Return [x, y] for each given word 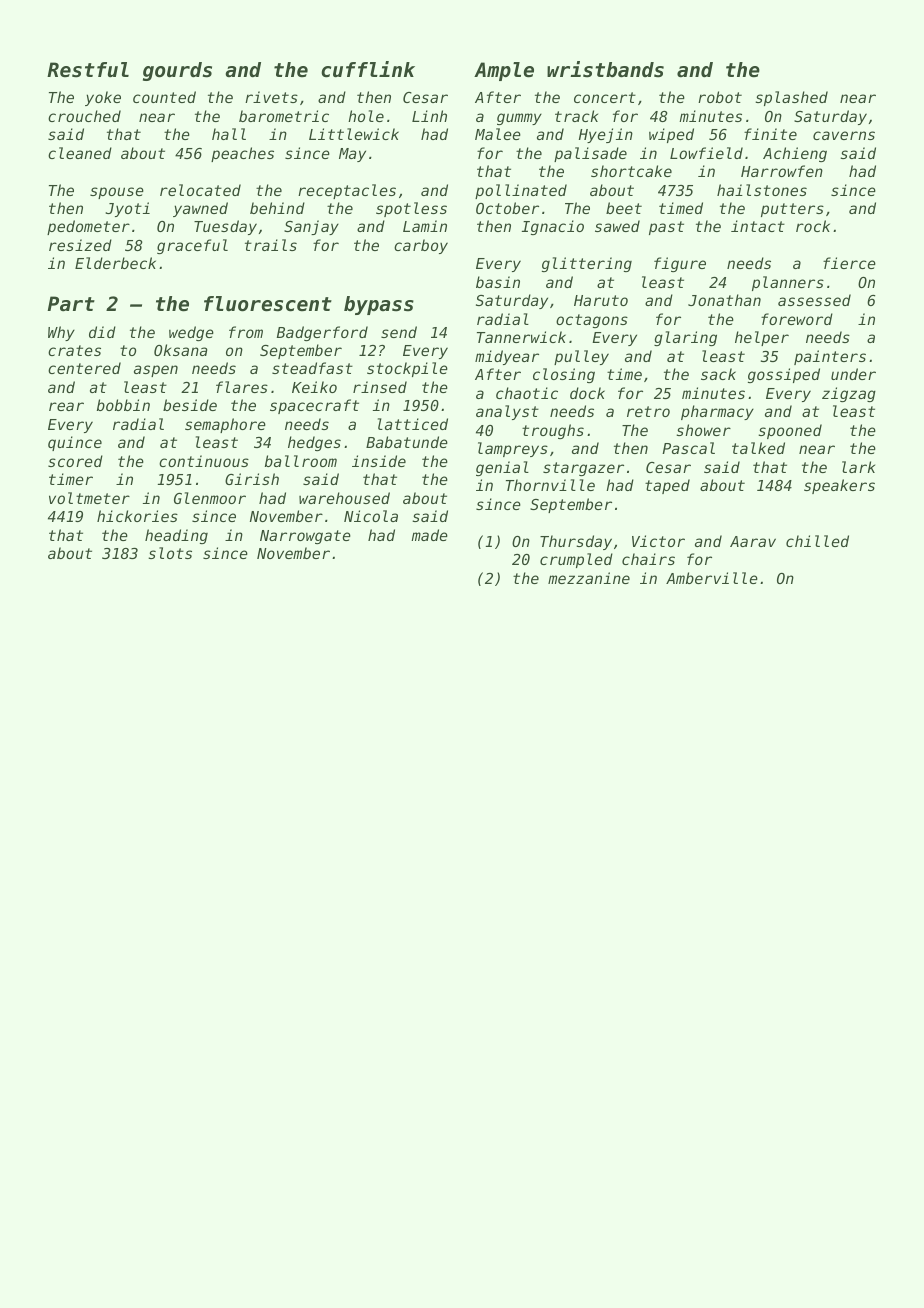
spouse [117, 193]
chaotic [527, 393]
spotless [411, 209]
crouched [84, 116]
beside [190, 405]
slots [170, 553]
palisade [590, 154]
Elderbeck [115, 263]
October [507, 208]
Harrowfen [782, 171]
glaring [685, 338]
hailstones [762, 190]
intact [758, 226]
